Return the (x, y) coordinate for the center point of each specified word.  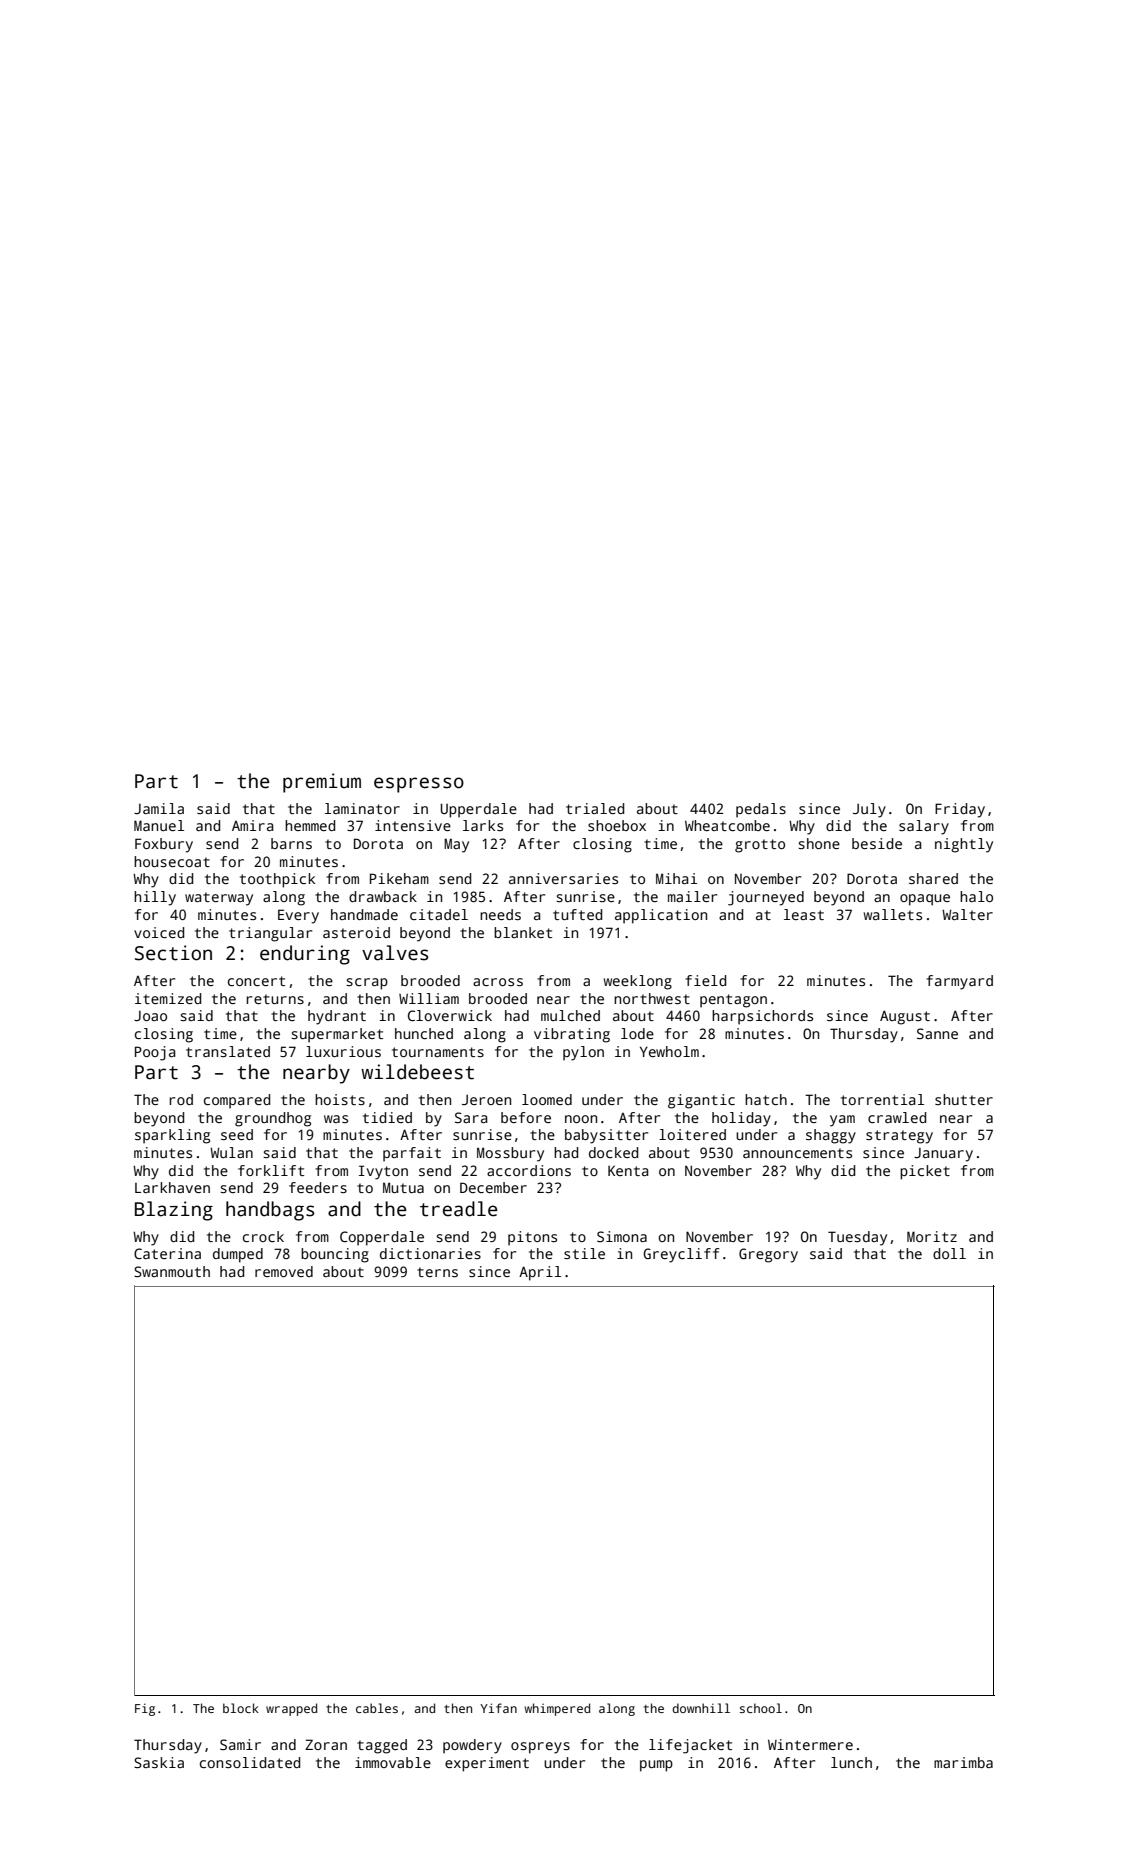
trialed (595, 808)
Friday (960, 810)
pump (656, 1766)
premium (322, 783)
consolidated (250, 1762)
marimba (963, 1762)
